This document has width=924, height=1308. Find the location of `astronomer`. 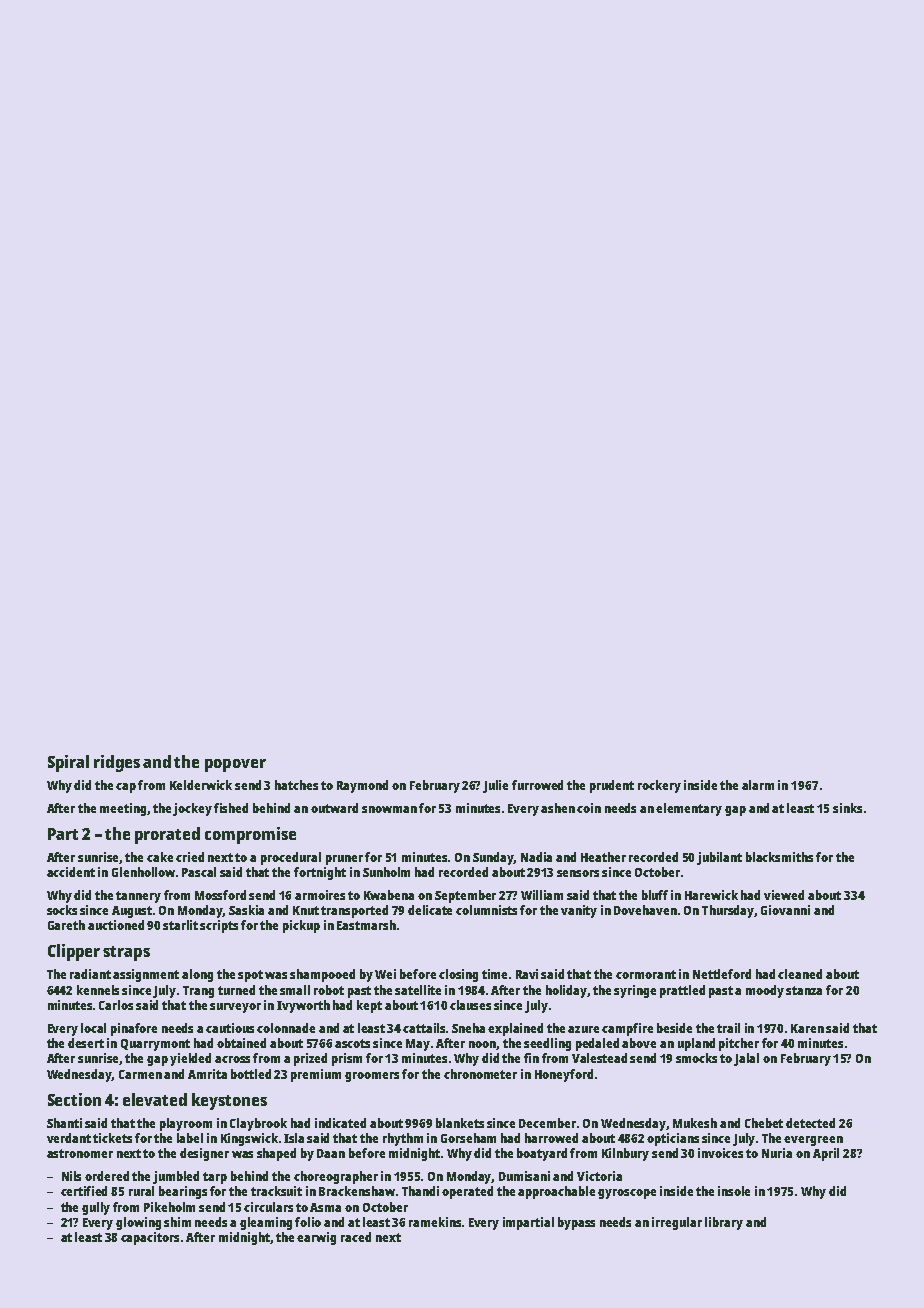

astronomer is located at coordinates (80, 1153).
